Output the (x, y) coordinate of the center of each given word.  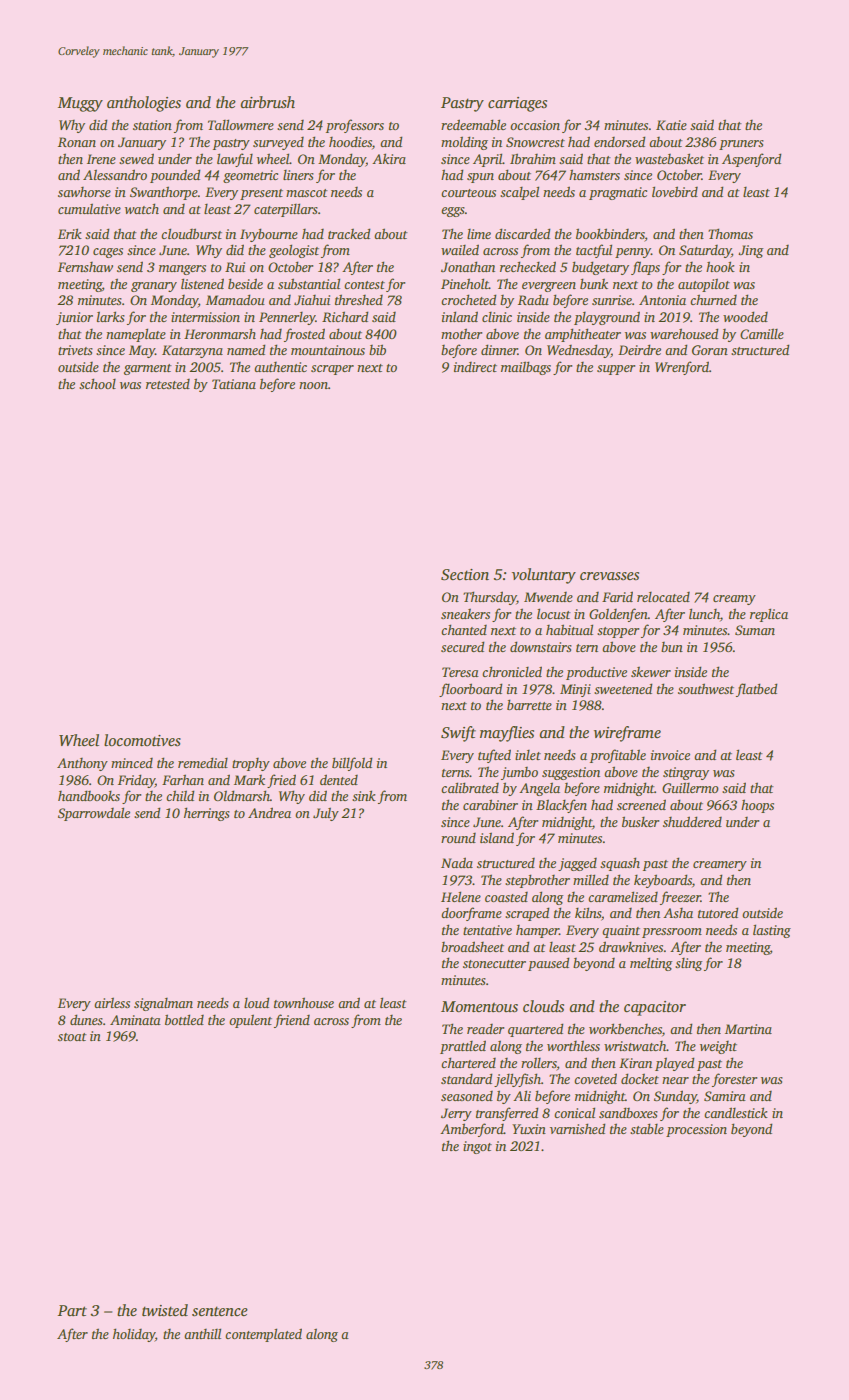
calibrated (470, 787)
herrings (207, 814)
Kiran (635, 1063)
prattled (463, 1047)
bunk (594, 283)
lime (479, 234)
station (152, 125)
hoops (757, 806)
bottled (184, 1019)
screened (641, 804)
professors (355, 126)
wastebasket (669, 158)
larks (111, 316)
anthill (202, 1333)
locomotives (142, 740)
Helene (461, 896)
